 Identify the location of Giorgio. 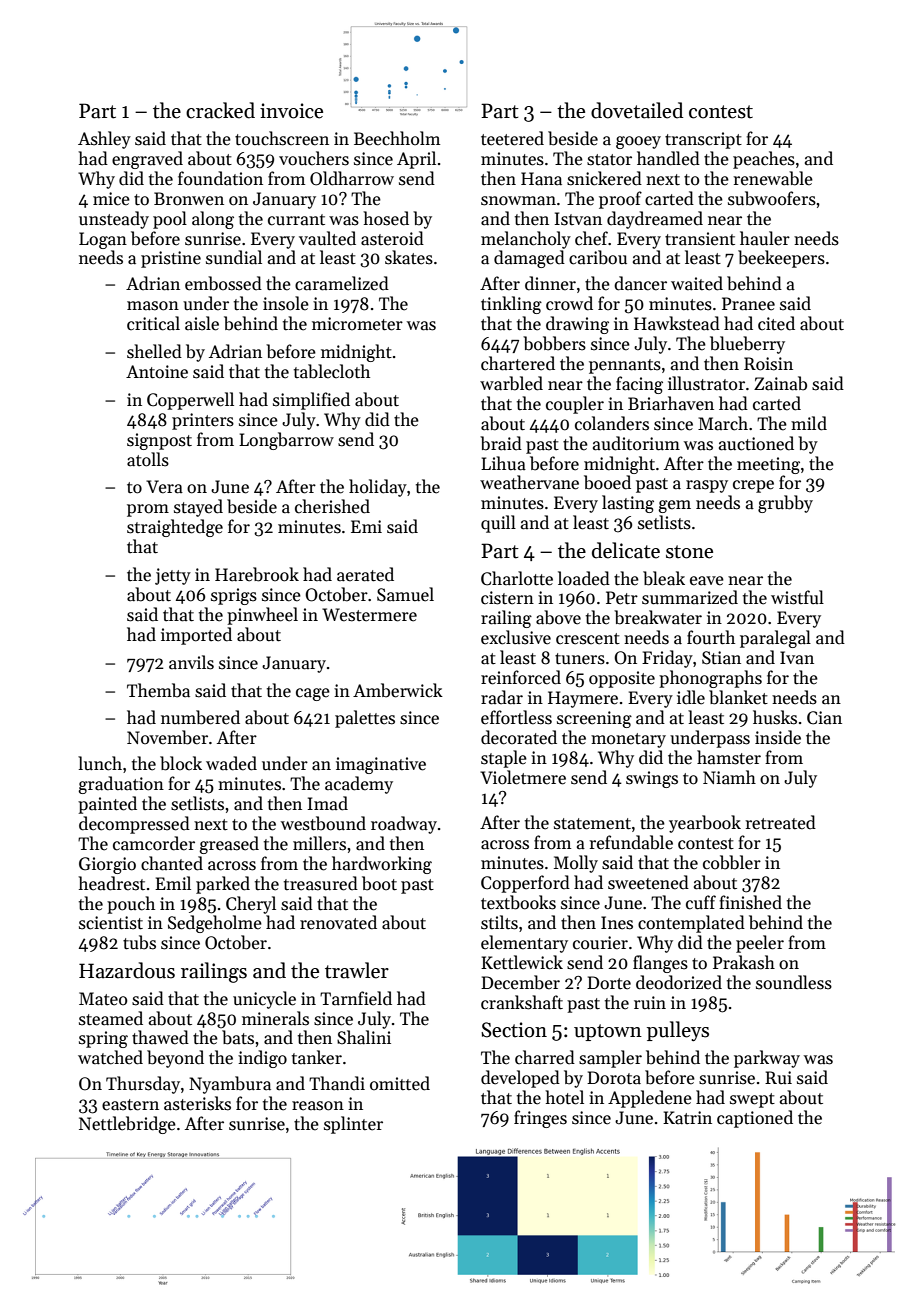
(107, 865).
